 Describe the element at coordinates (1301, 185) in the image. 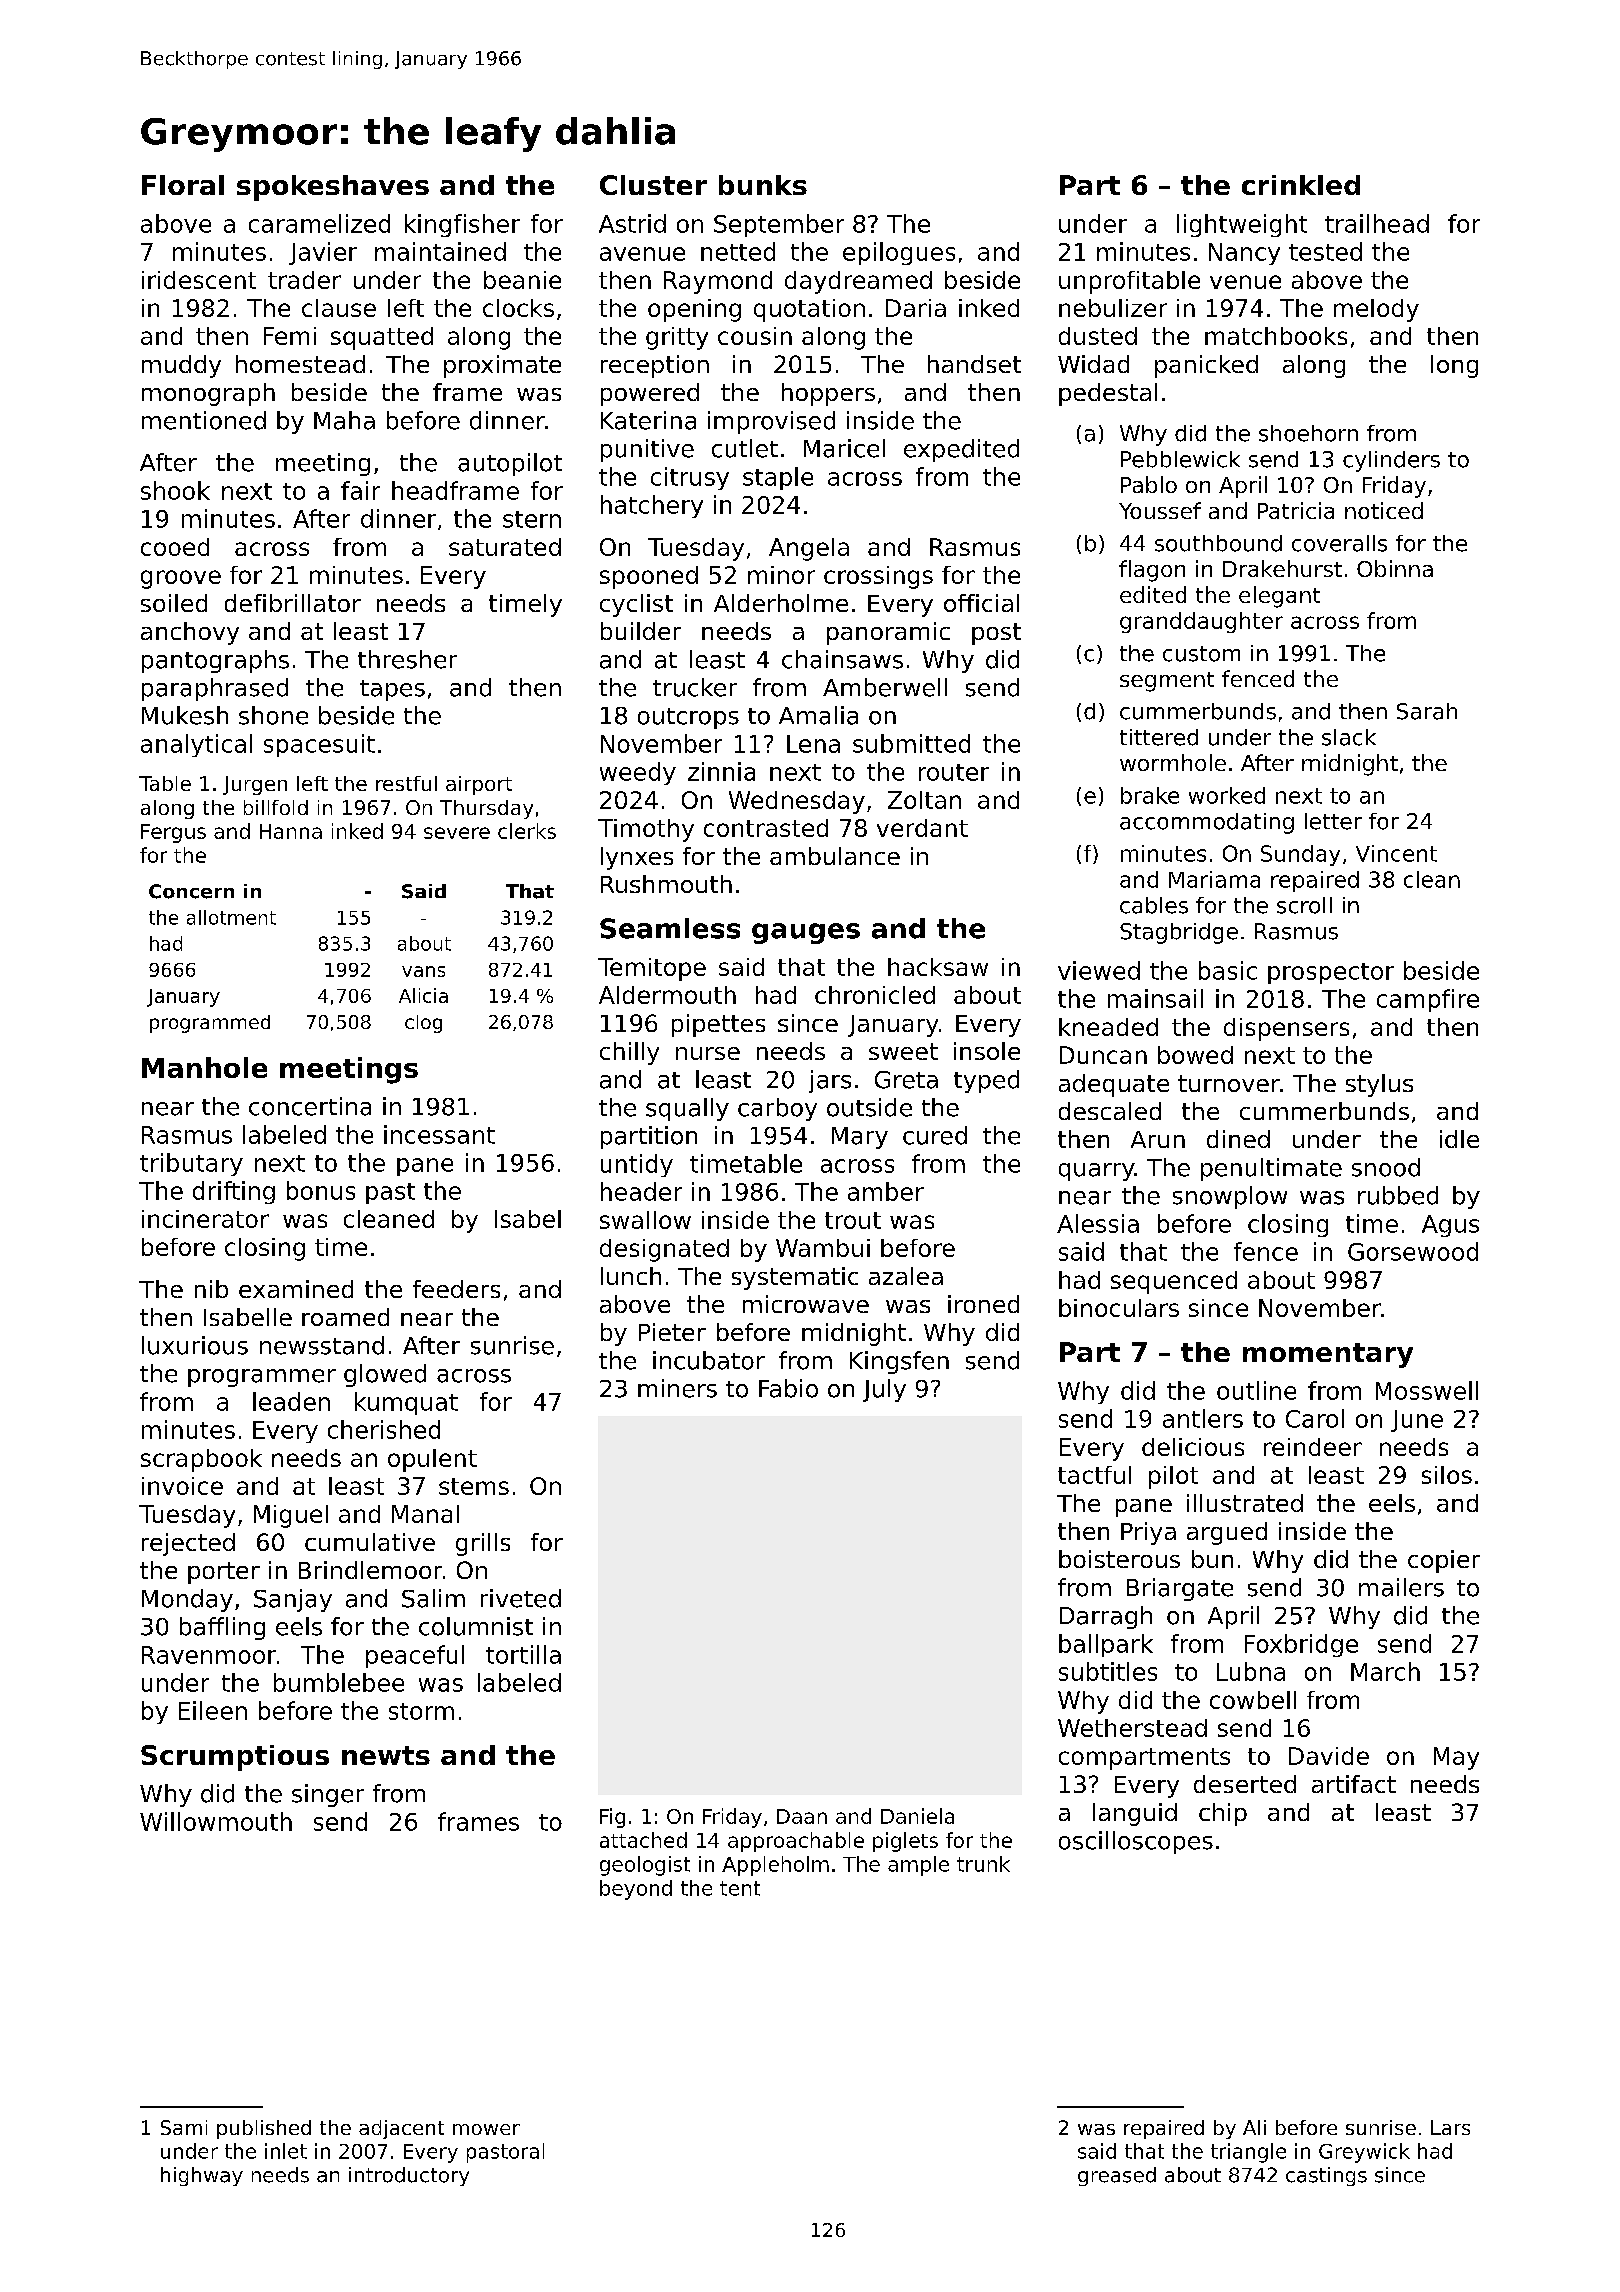

I see `crinkled` at that location.
